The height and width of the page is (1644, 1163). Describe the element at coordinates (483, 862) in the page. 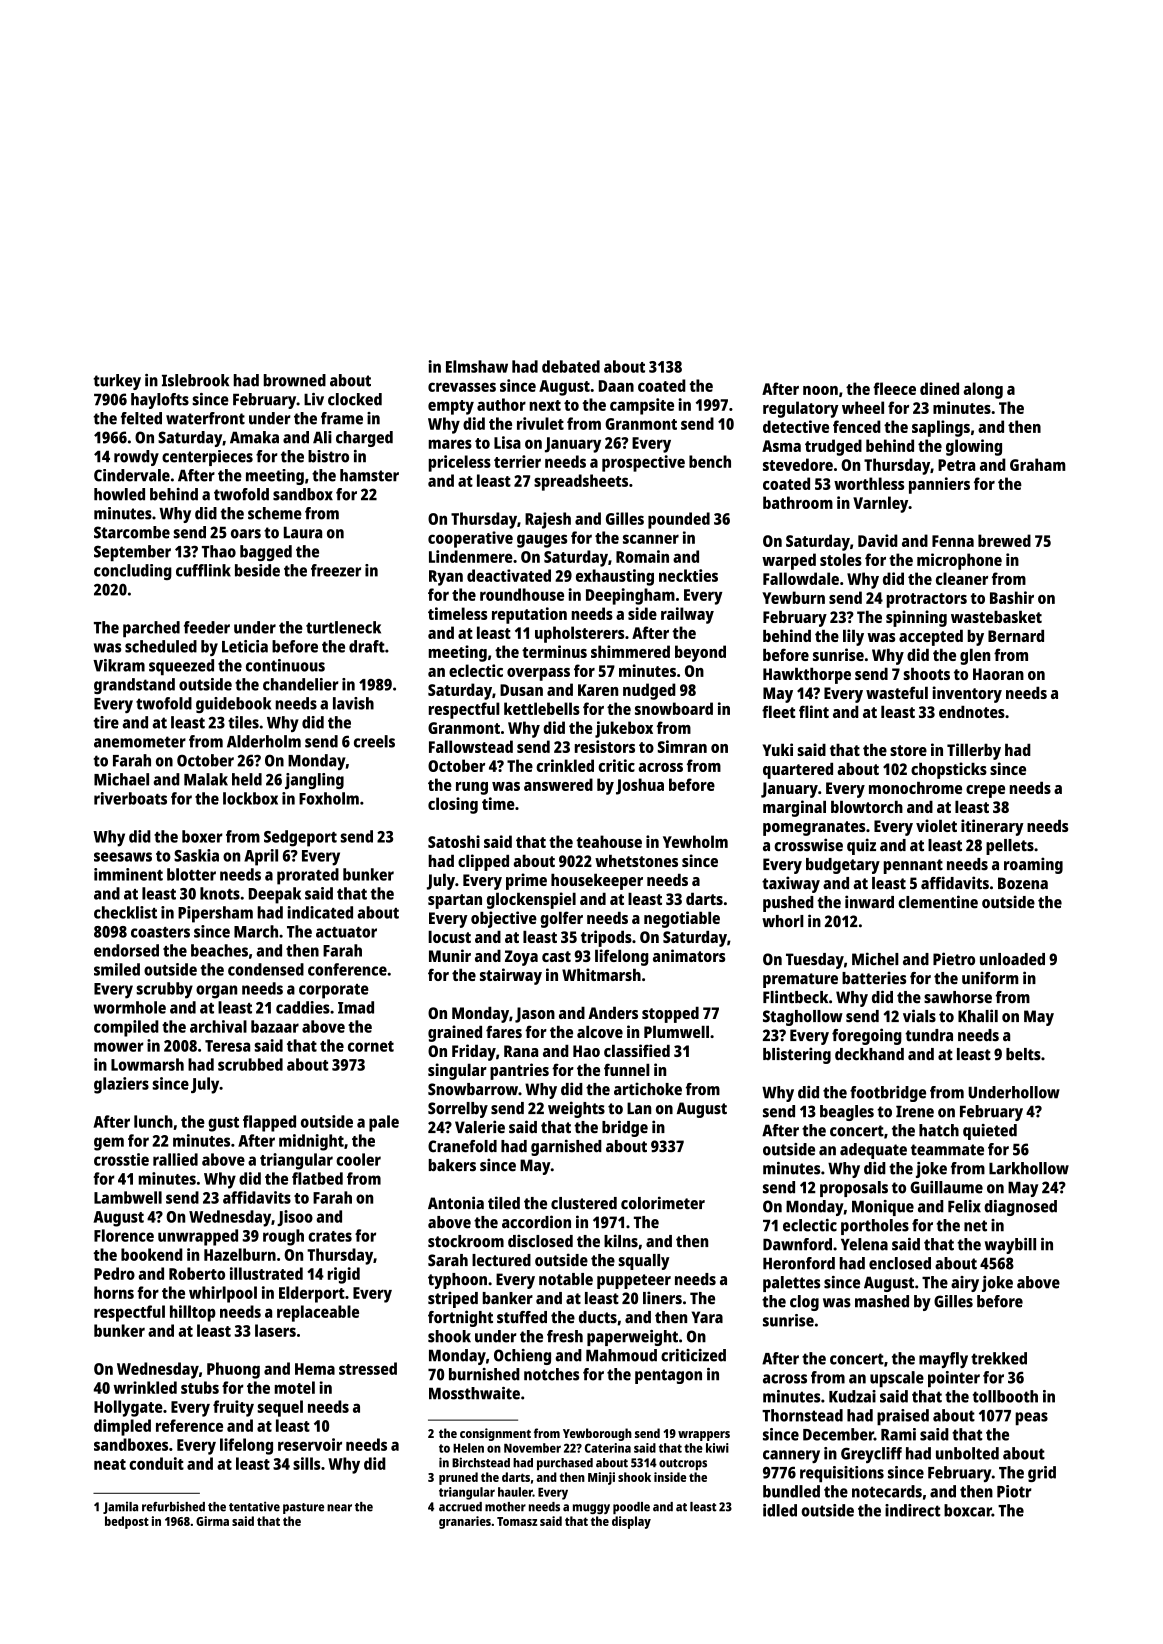

I see `clipped` at that location.
